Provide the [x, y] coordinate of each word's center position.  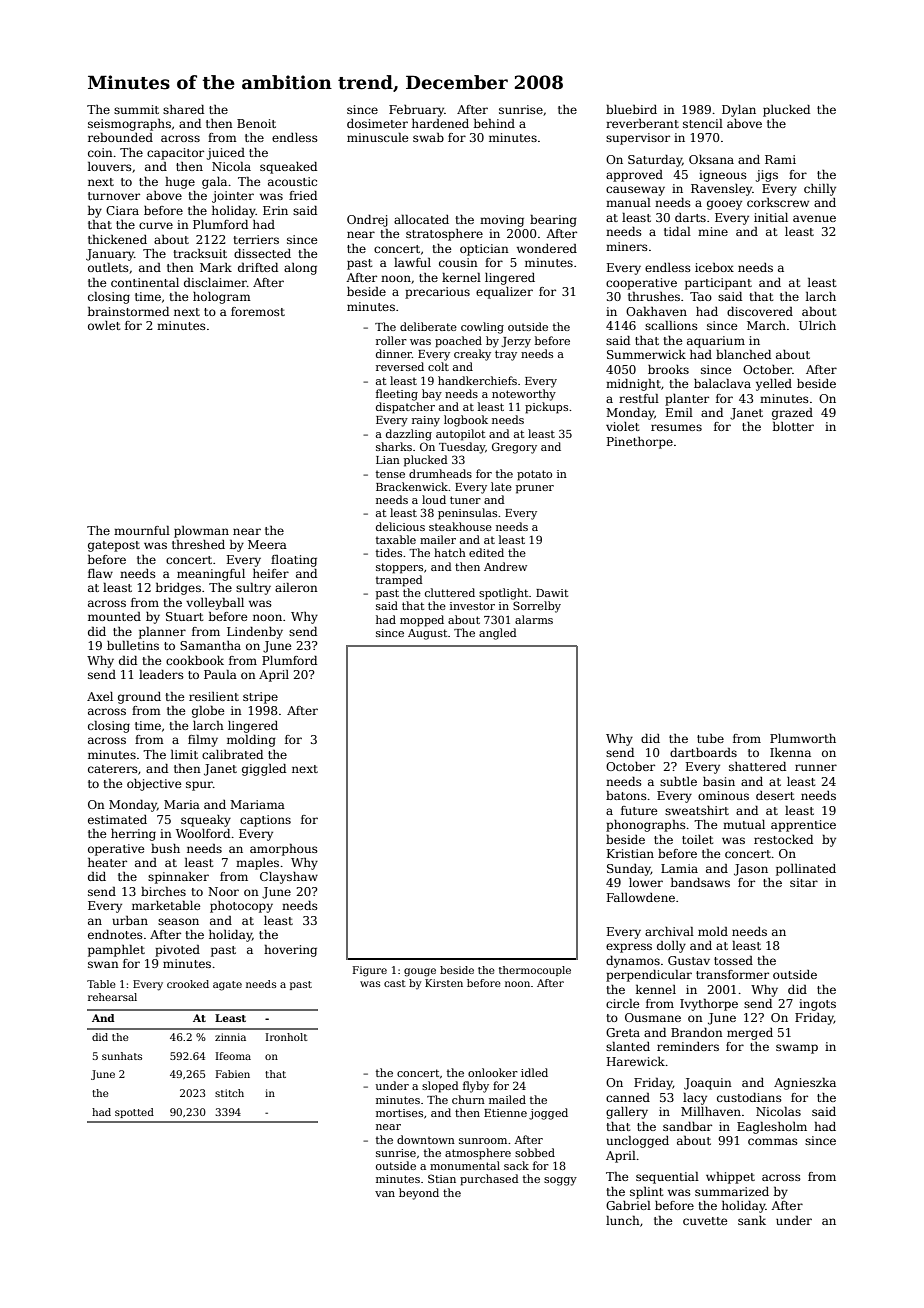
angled [498, 634]
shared [183, 109]
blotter [793, 426]
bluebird [631, 109]
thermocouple [535, 971]
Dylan [739, 111]
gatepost [114, 546]
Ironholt [287, 1037]
